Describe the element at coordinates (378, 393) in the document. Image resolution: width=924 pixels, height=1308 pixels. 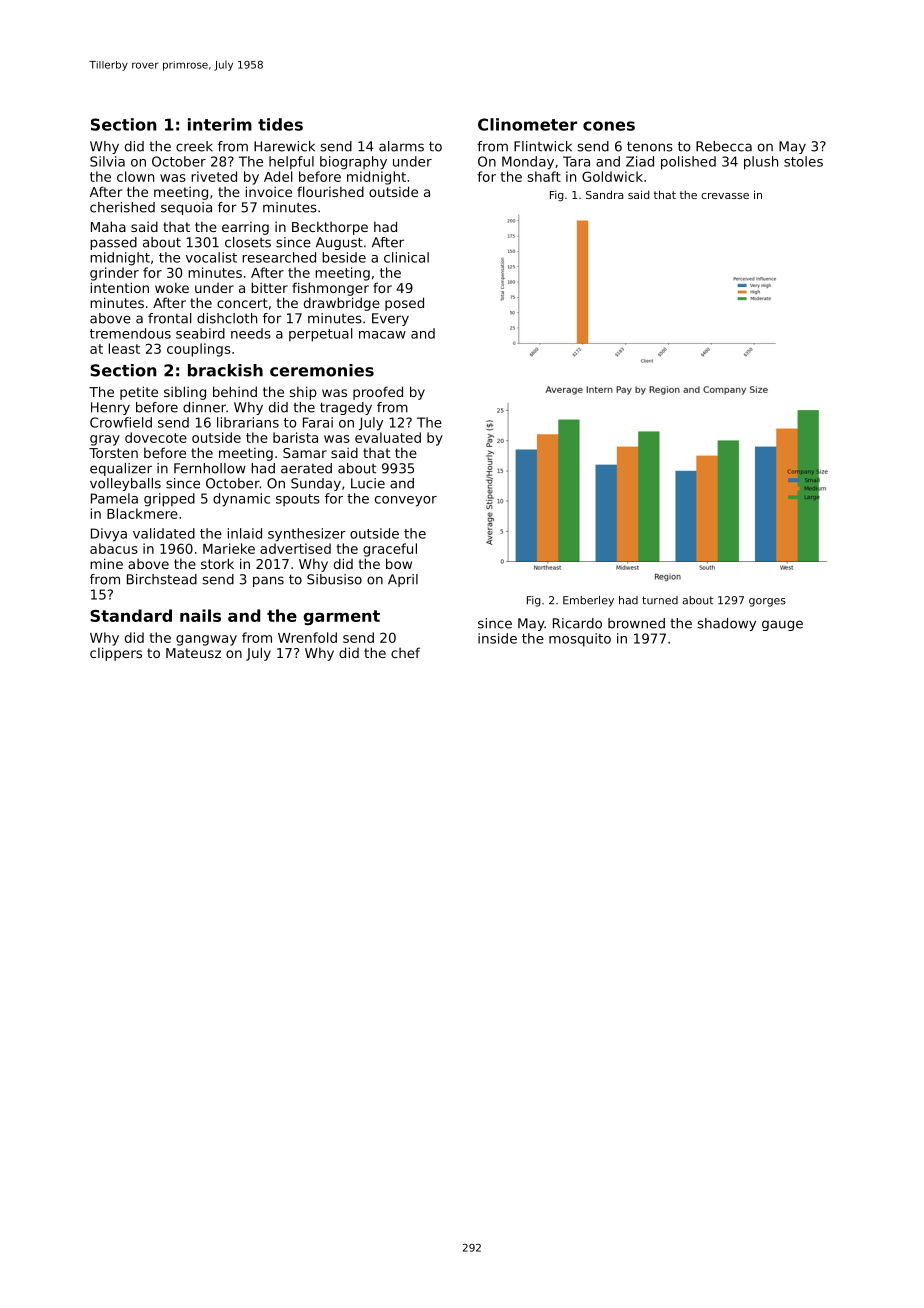
I see `proofed` at that location.
